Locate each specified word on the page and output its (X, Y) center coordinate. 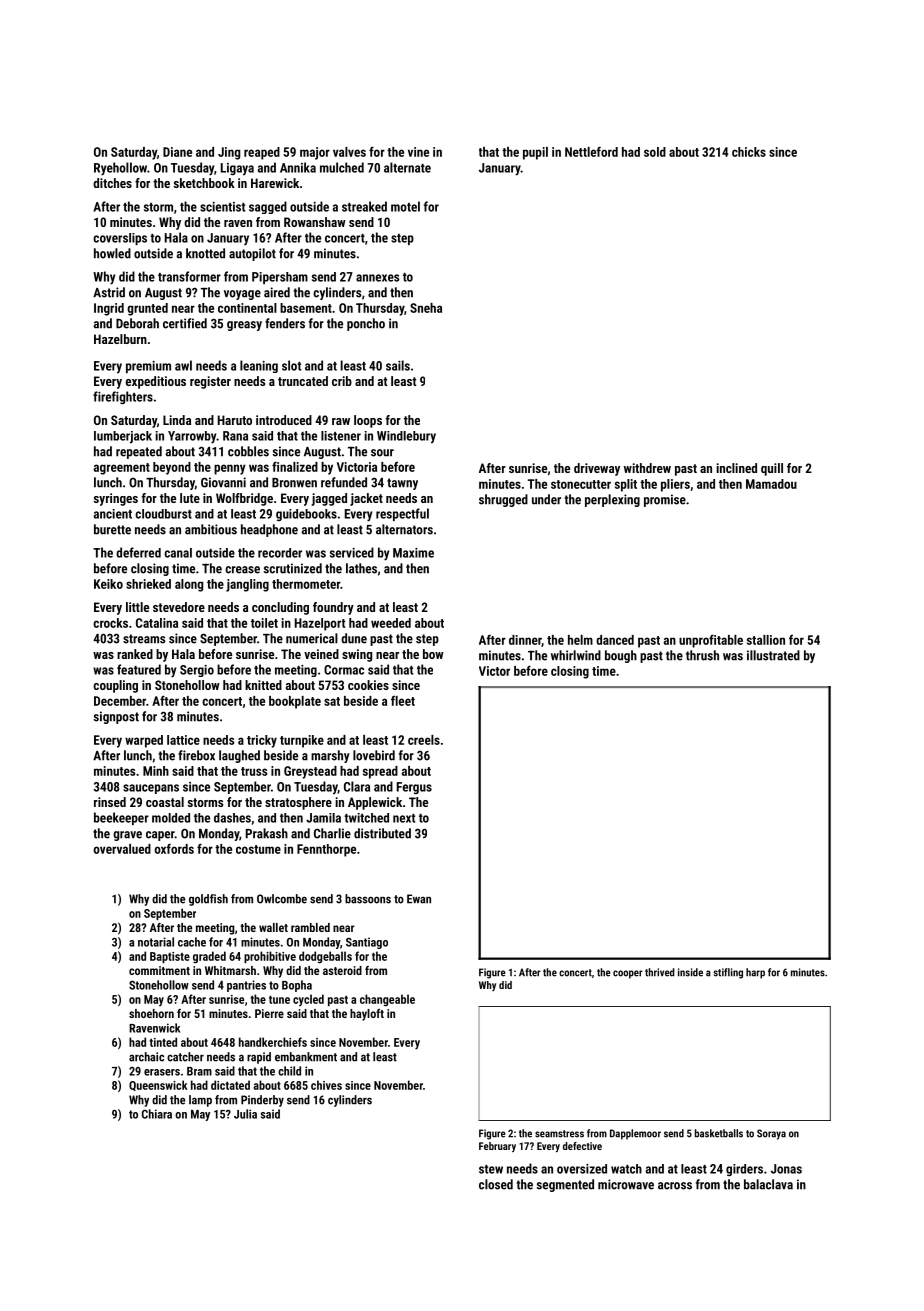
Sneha (426, 308)
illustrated (773, 655)
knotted (205, 253)
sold (655, 152)
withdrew (647, 468)
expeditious (156, 382)
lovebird (374, 755)
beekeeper (121, 818)
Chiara (157, 1114)
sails (398, 365)
